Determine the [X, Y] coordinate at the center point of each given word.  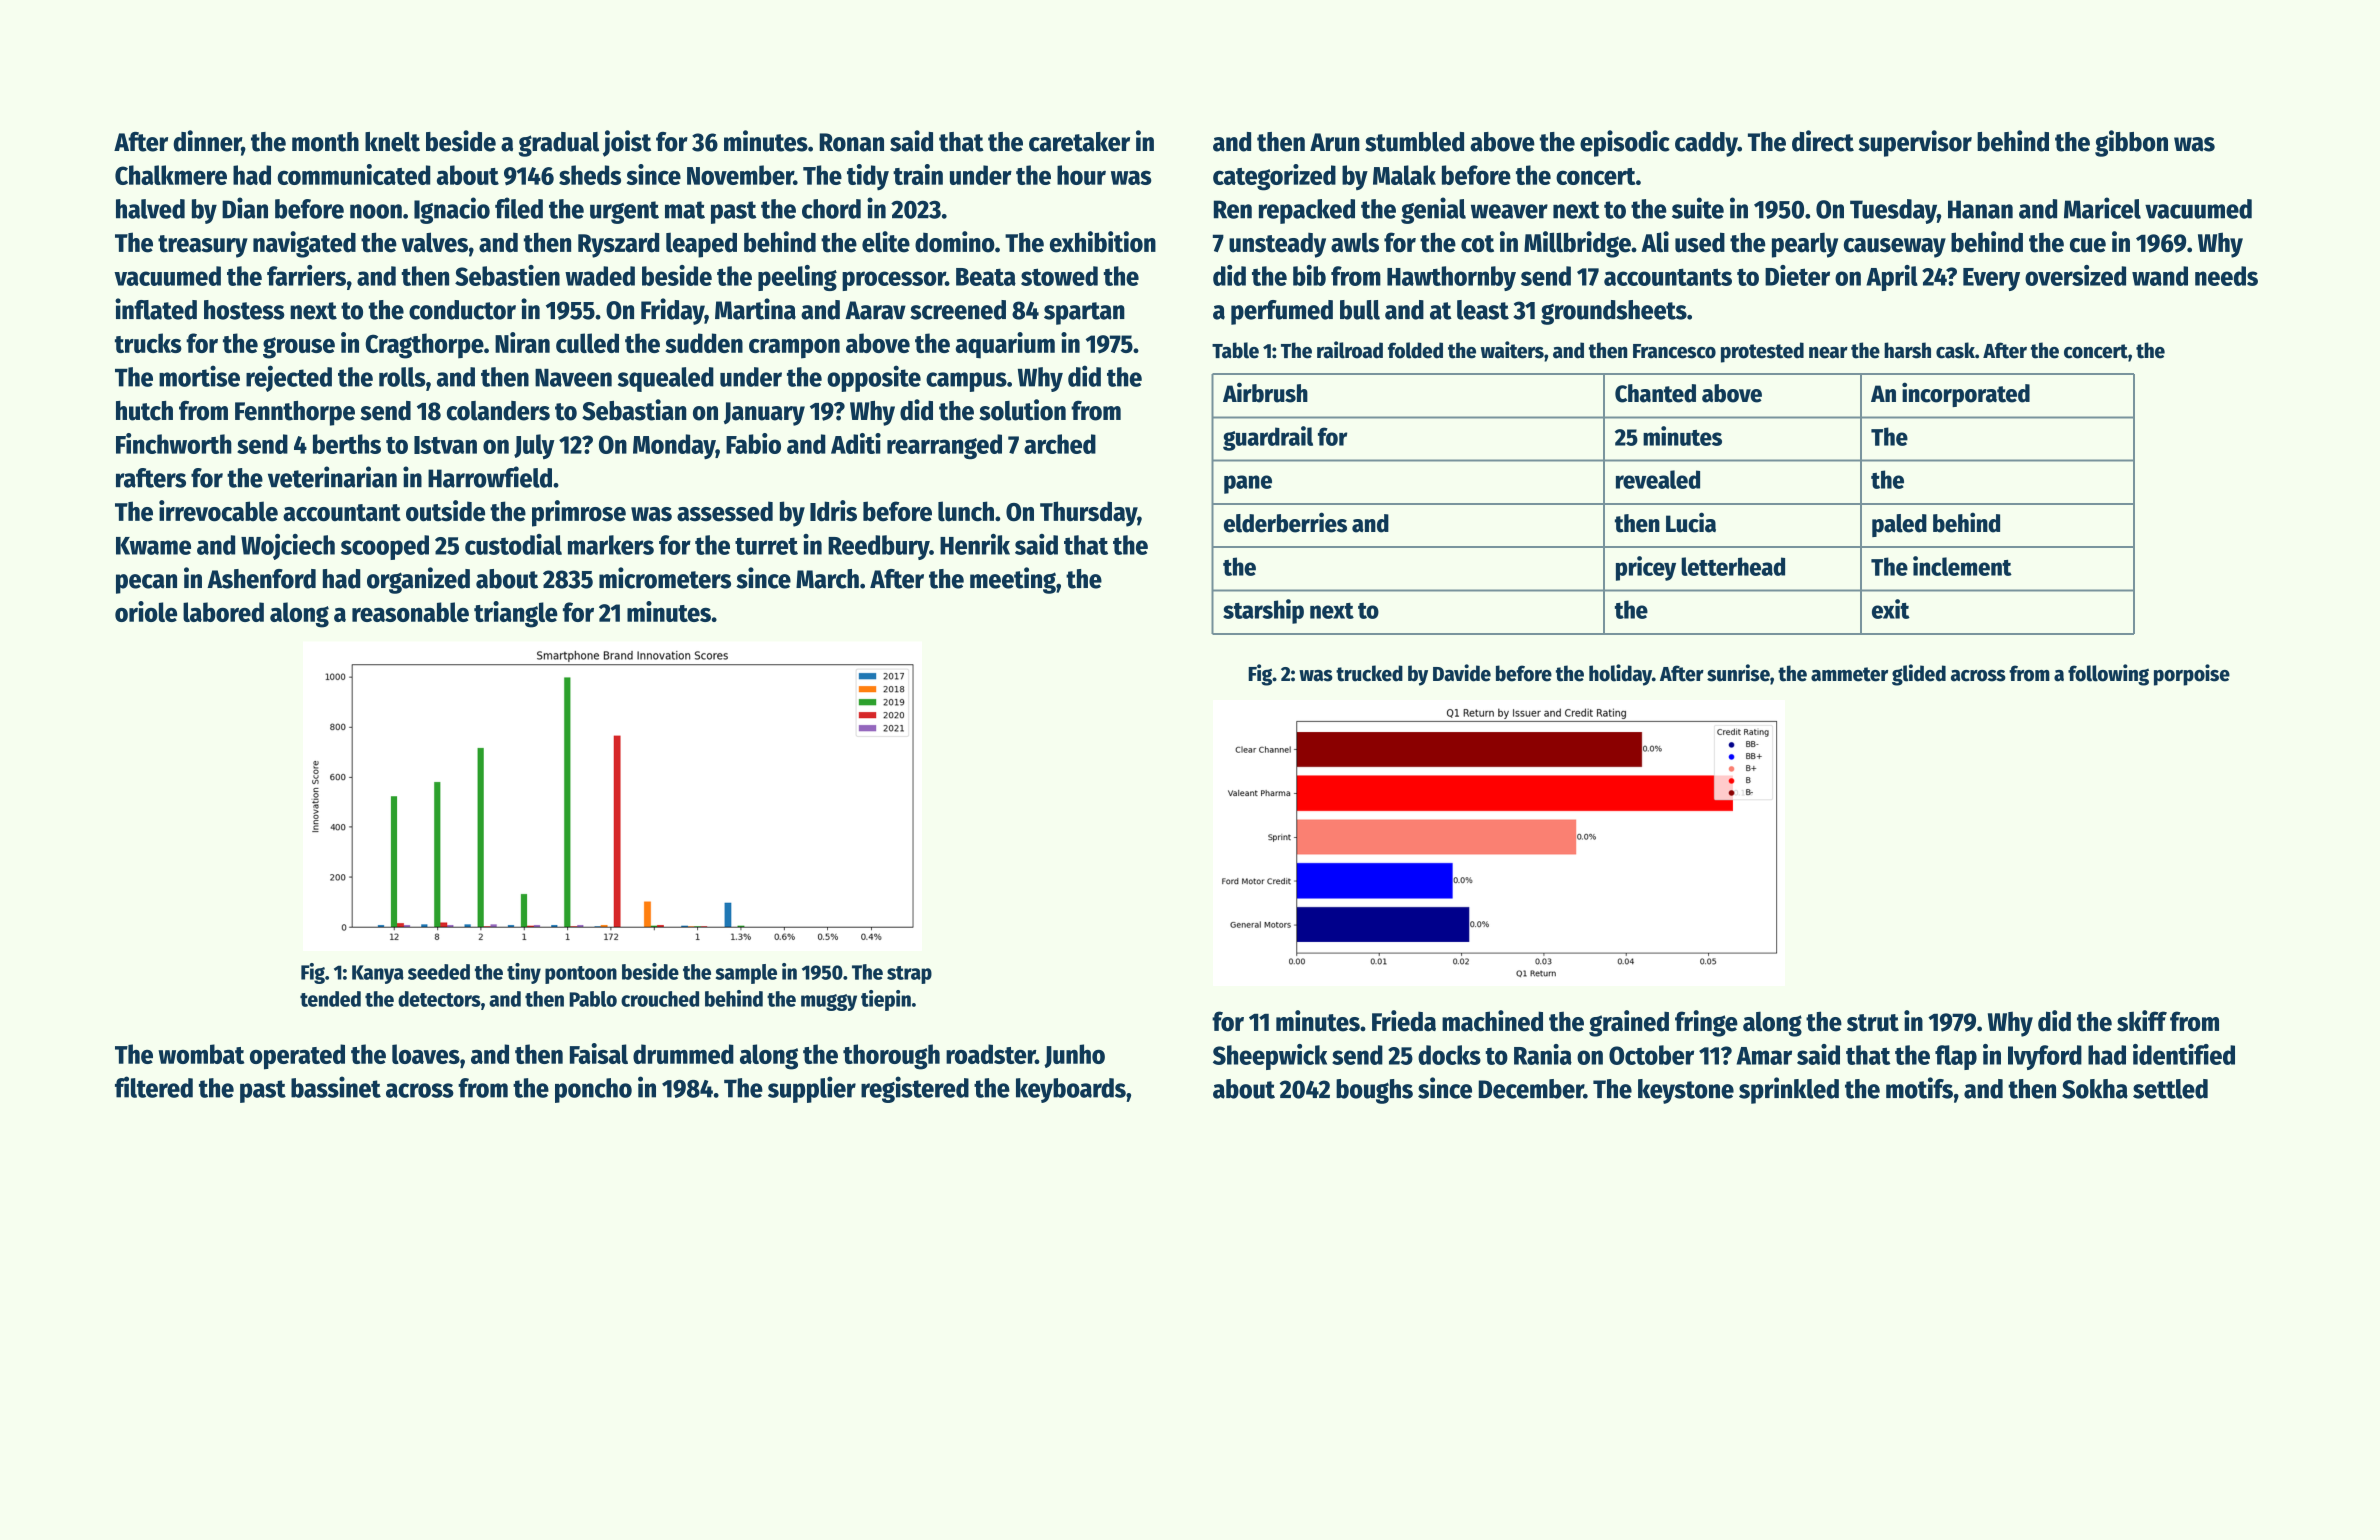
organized [418, 580]
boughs [1374, 1091]
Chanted [1655, 393]
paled [1899, 525]
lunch [966, 511]
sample [746, 974]
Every [1991, 279]
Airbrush [1265, 392]
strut [1873, 1023]
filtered [154, 1087]
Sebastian [634, 410]
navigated [304, 244]
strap [909, 975]
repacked [1307, 211]
